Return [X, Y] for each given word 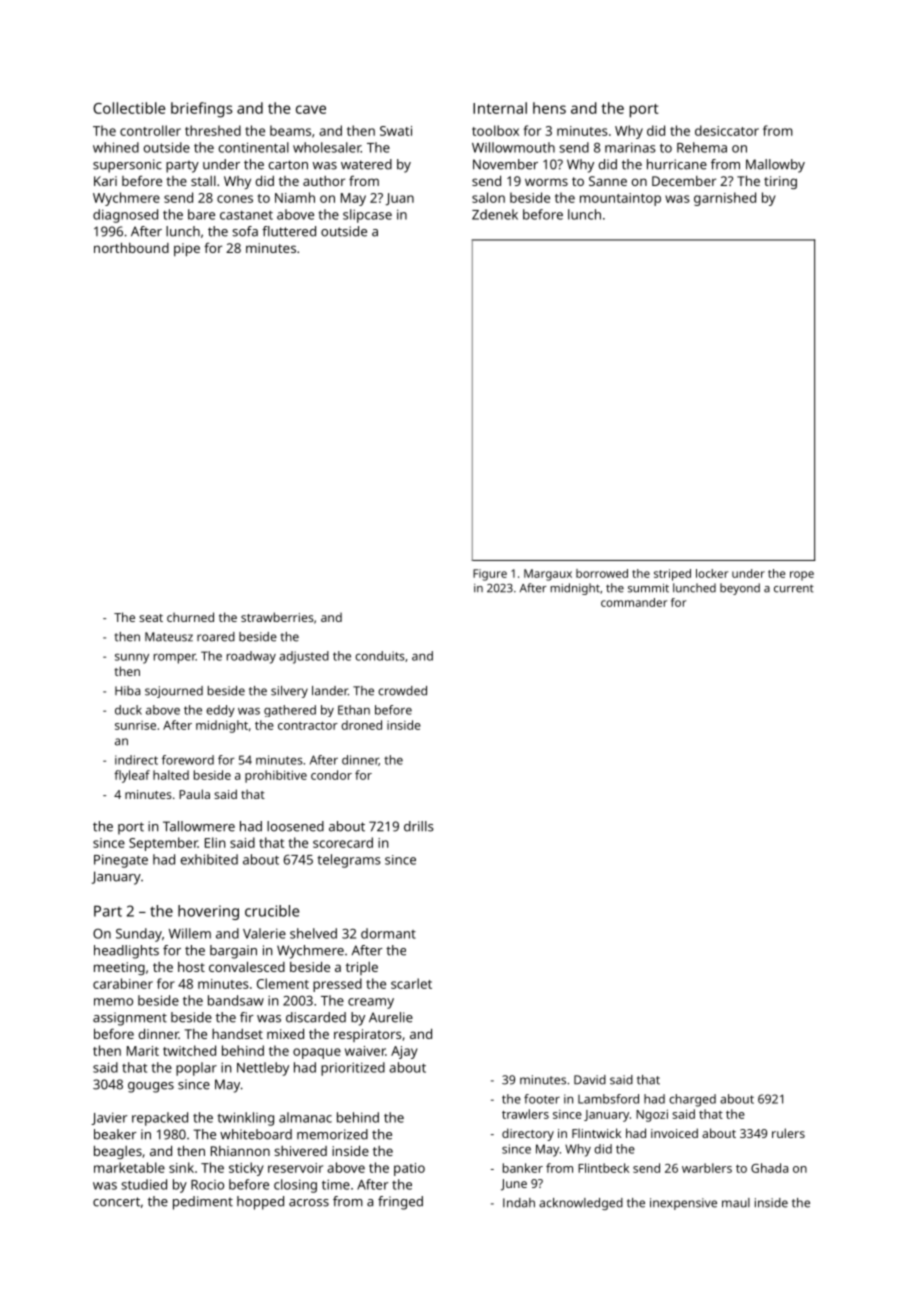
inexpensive [683, 1204]
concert [116, 1202]
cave [311, 109]
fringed [400, 1203]
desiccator [727, 130]
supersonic [127, 166]
